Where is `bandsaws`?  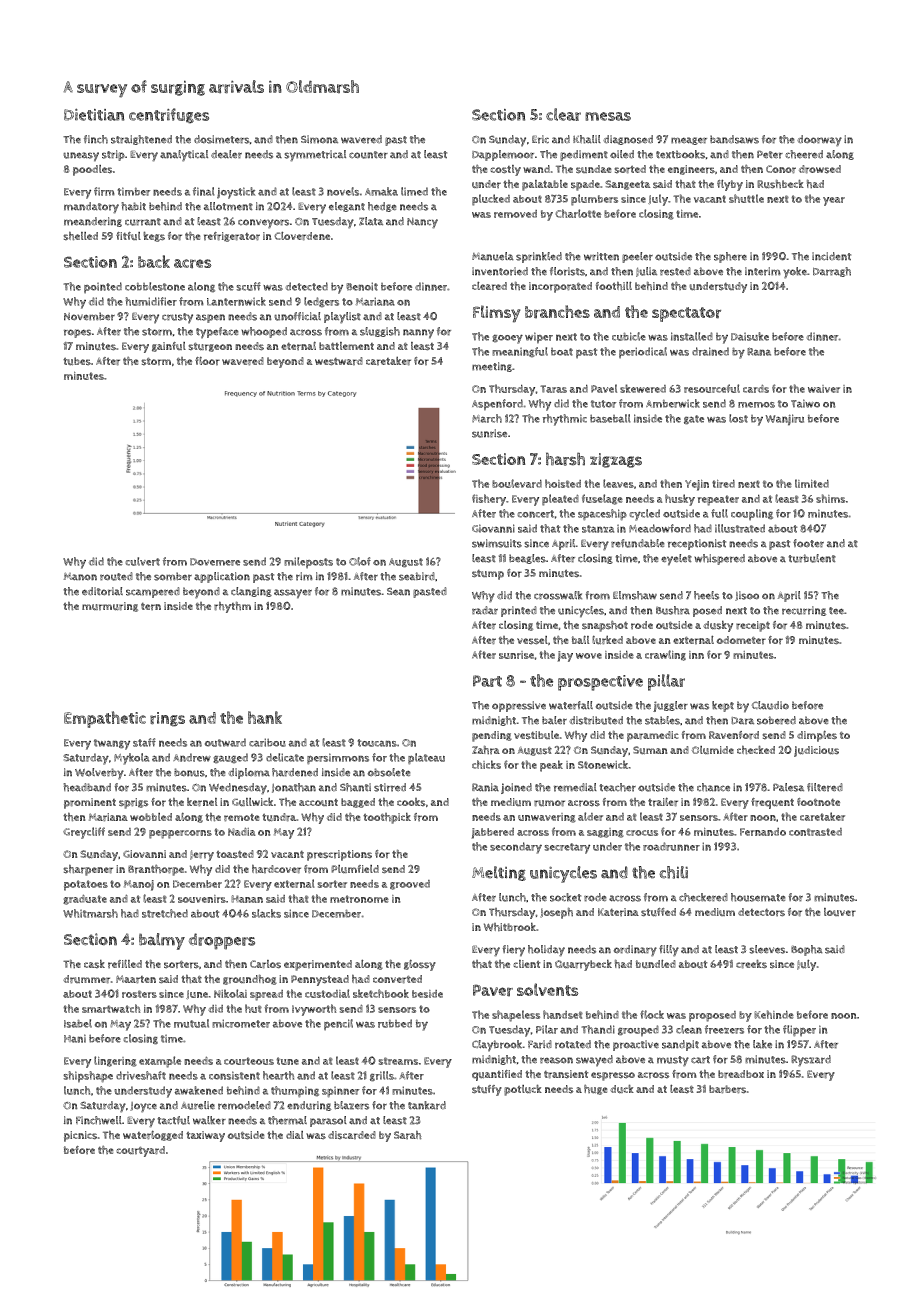
bandsaws is located at coordinates (734, 139).
